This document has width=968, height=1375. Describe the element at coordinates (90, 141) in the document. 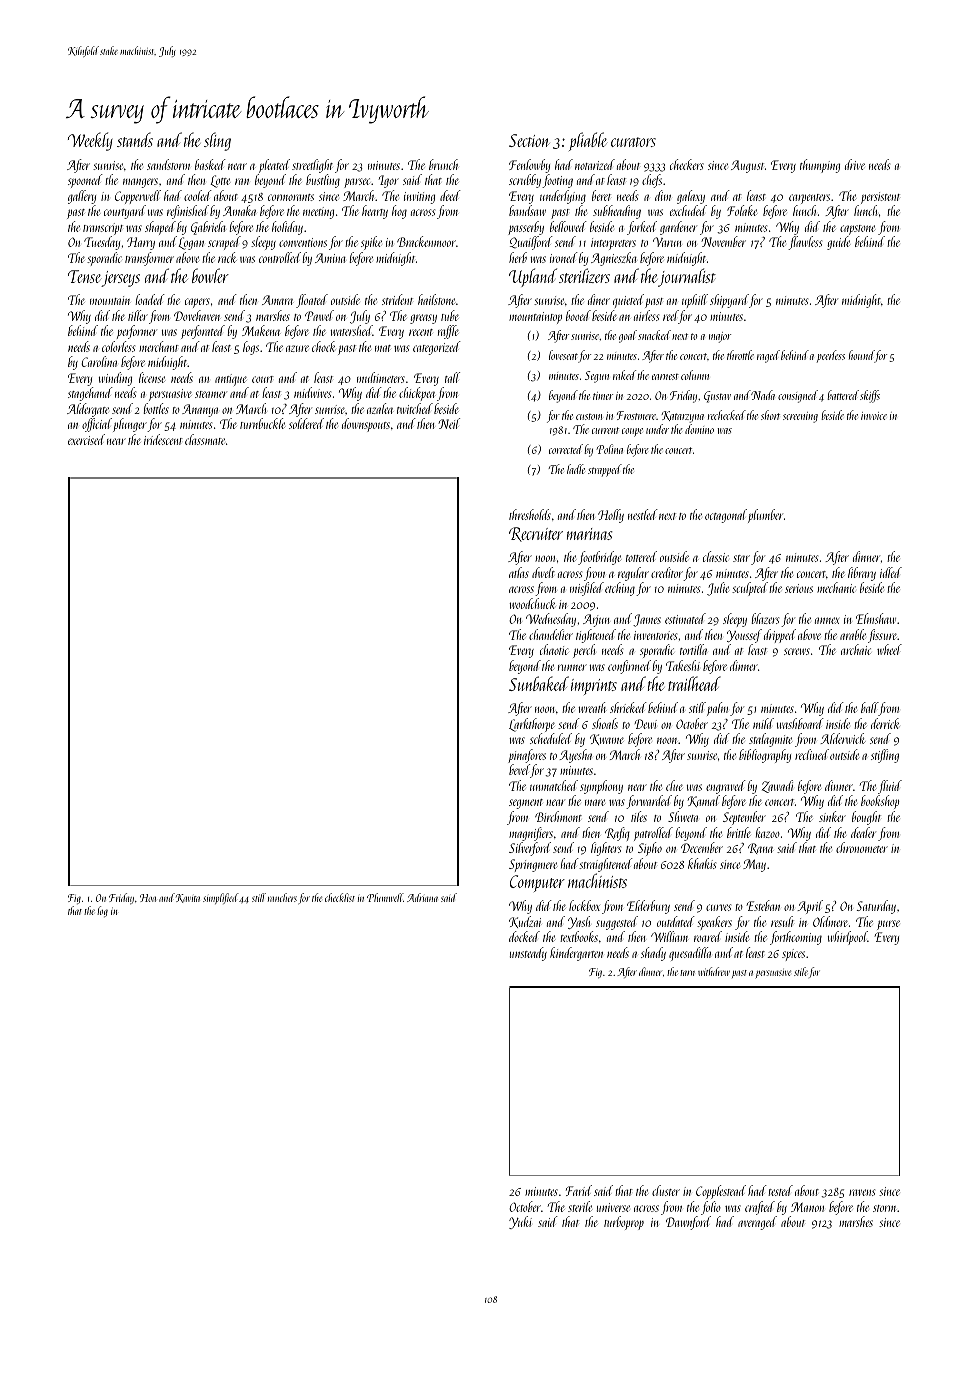

I see `Weekly` at that location.
